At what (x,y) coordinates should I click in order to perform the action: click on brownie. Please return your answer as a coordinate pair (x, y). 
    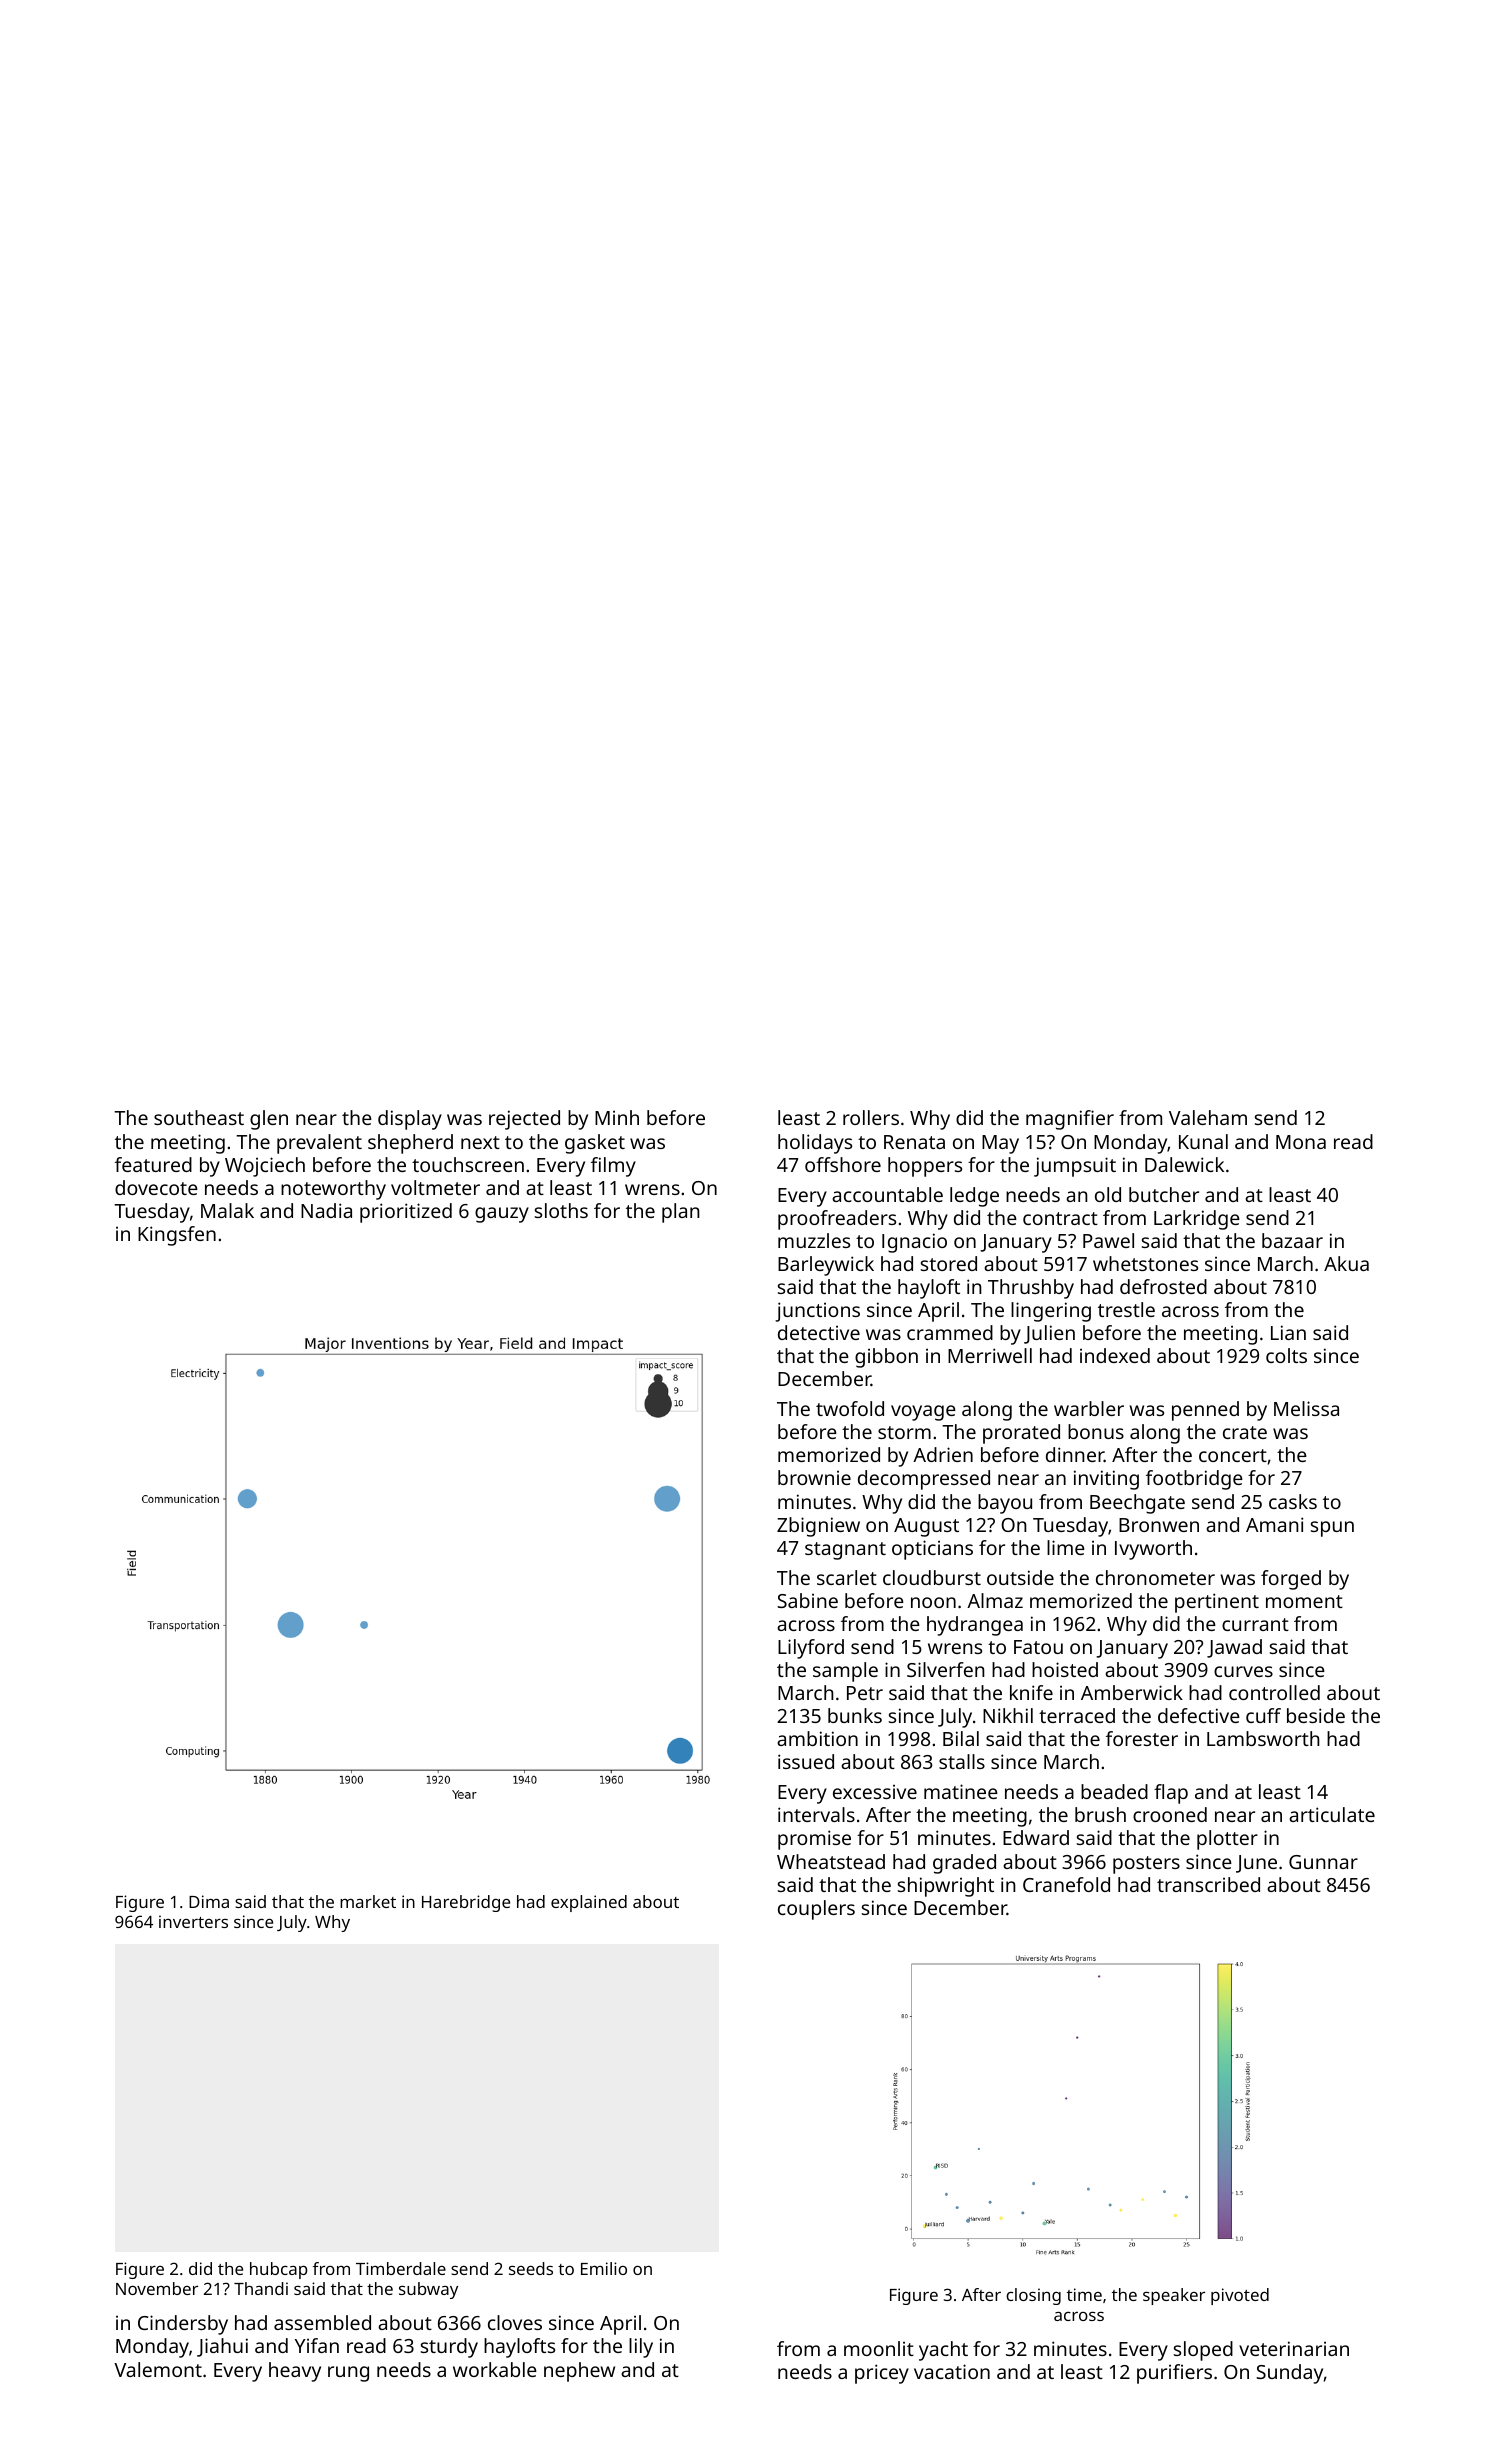
    Looking at the image, I should click on (814, 1477).
